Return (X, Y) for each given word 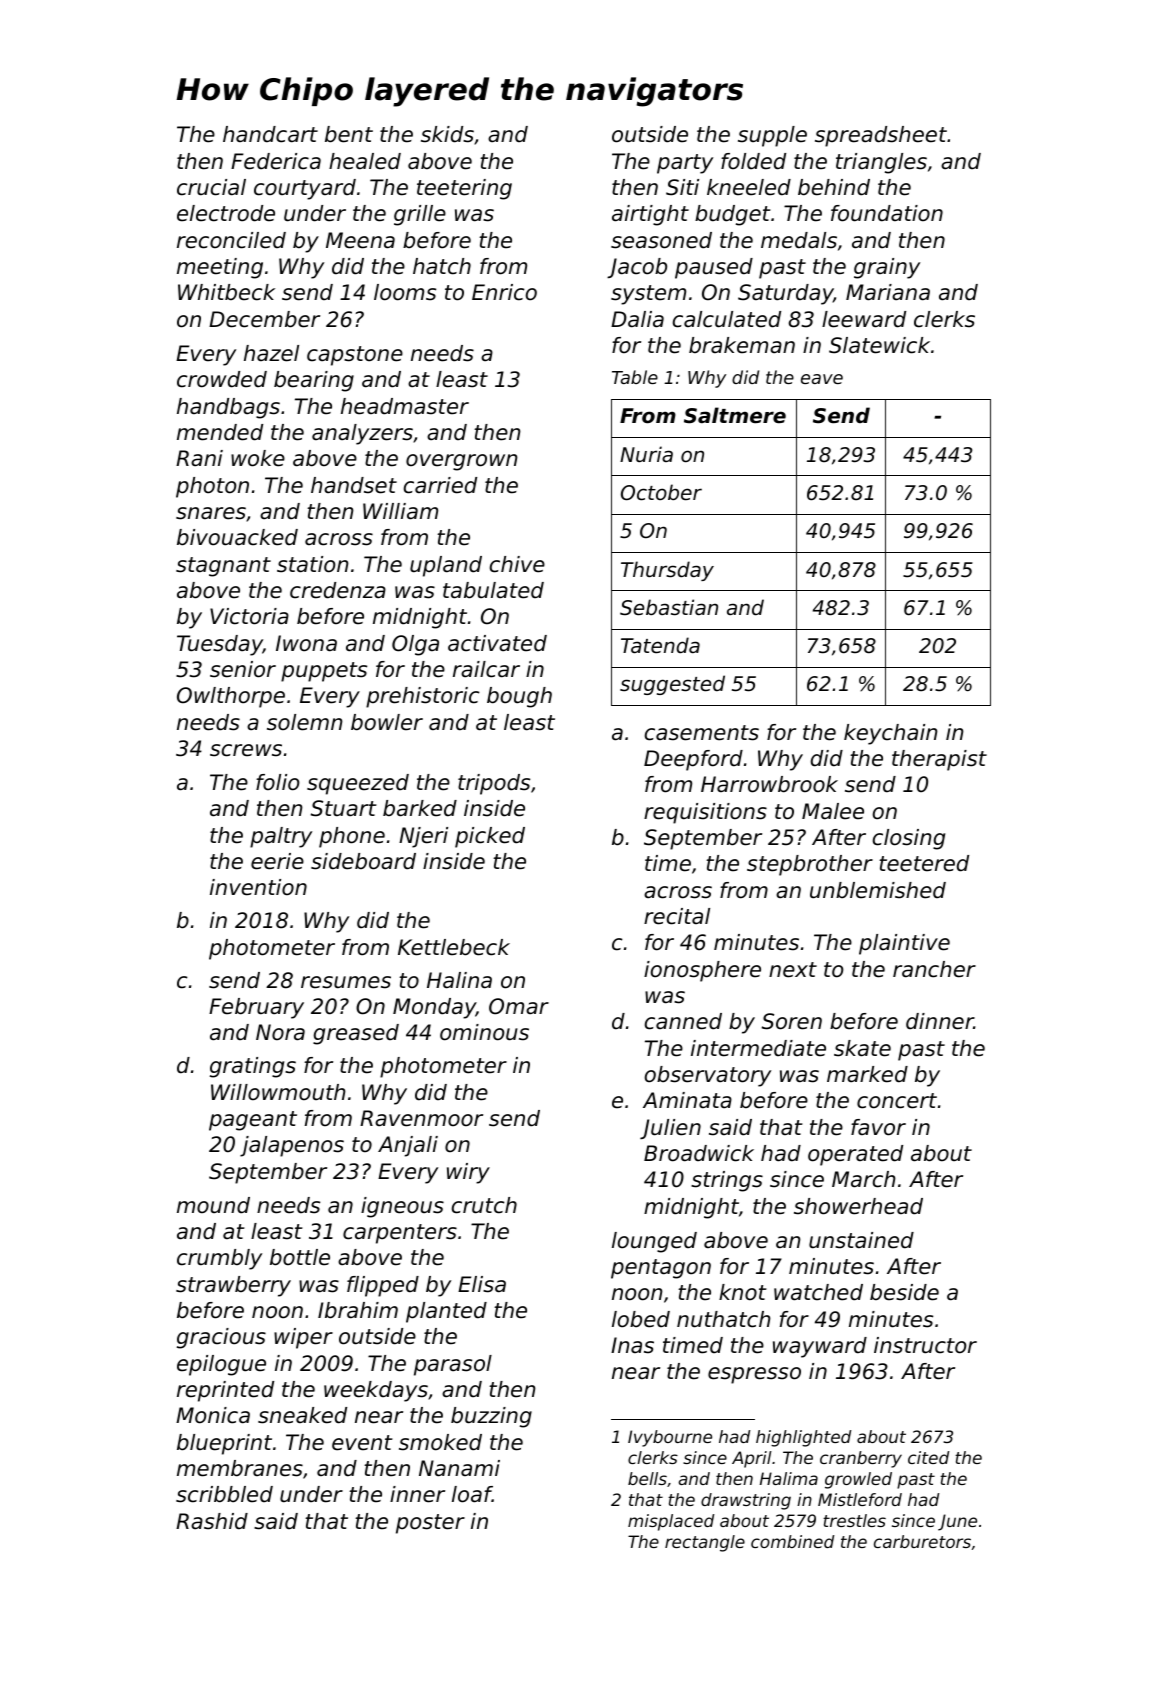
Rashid (212, 1521)
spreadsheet (881, 136)
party (685, 164)
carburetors (922, 1541)
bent (349, 134)
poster (430, 1524)
